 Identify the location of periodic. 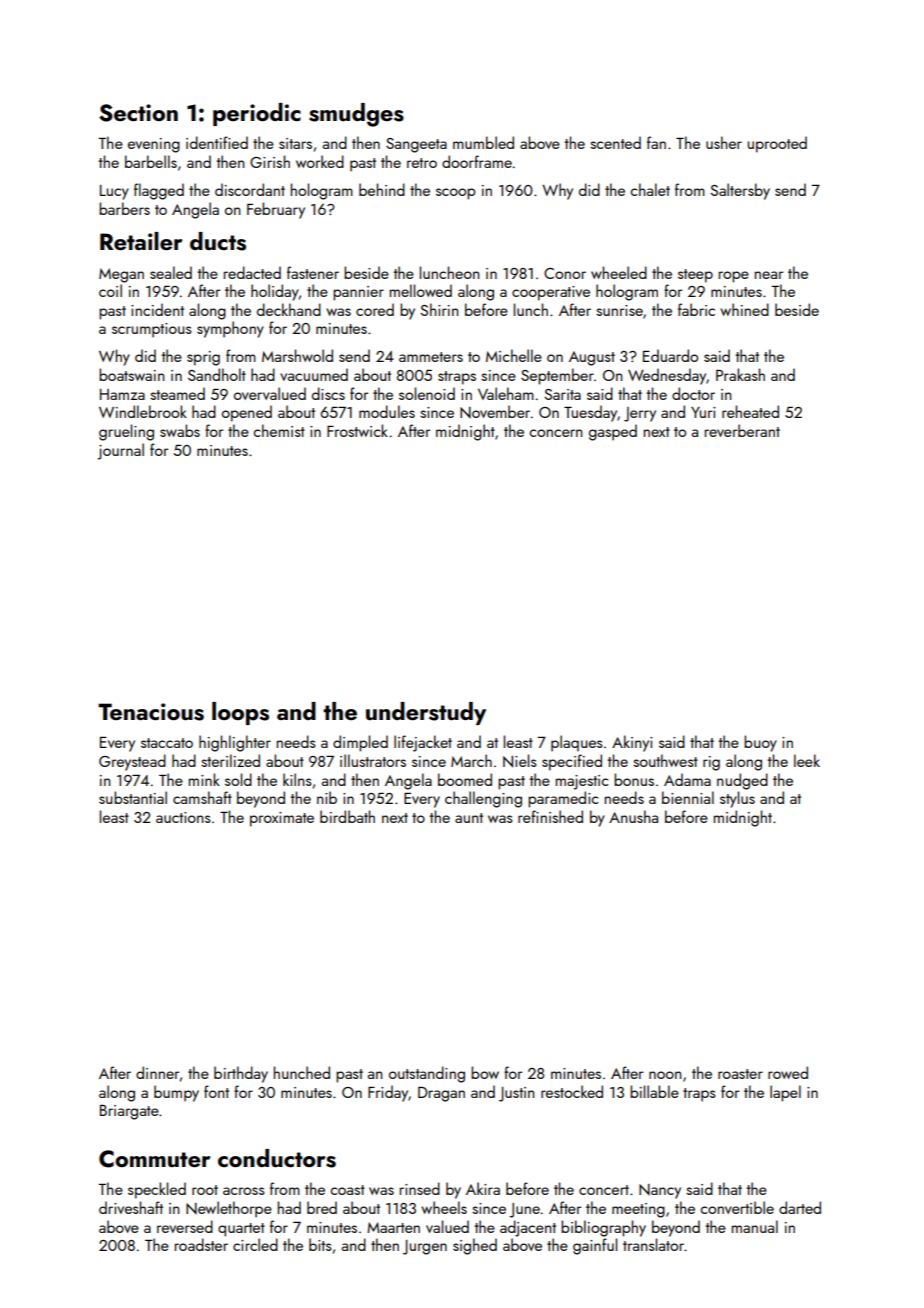
(257, 114).
